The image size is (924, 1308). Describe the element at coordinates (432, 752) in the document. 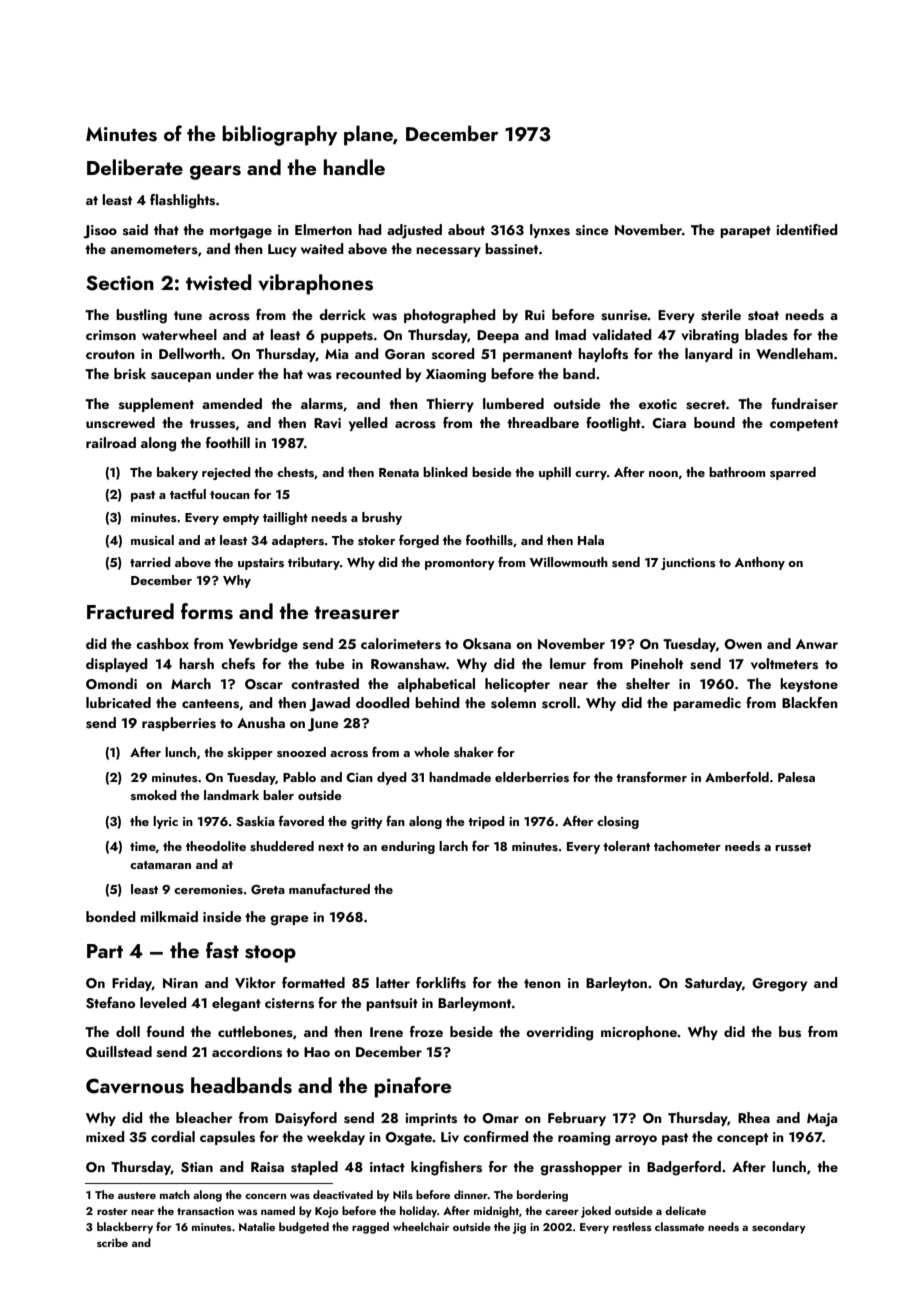

I see `whole` at that location.
